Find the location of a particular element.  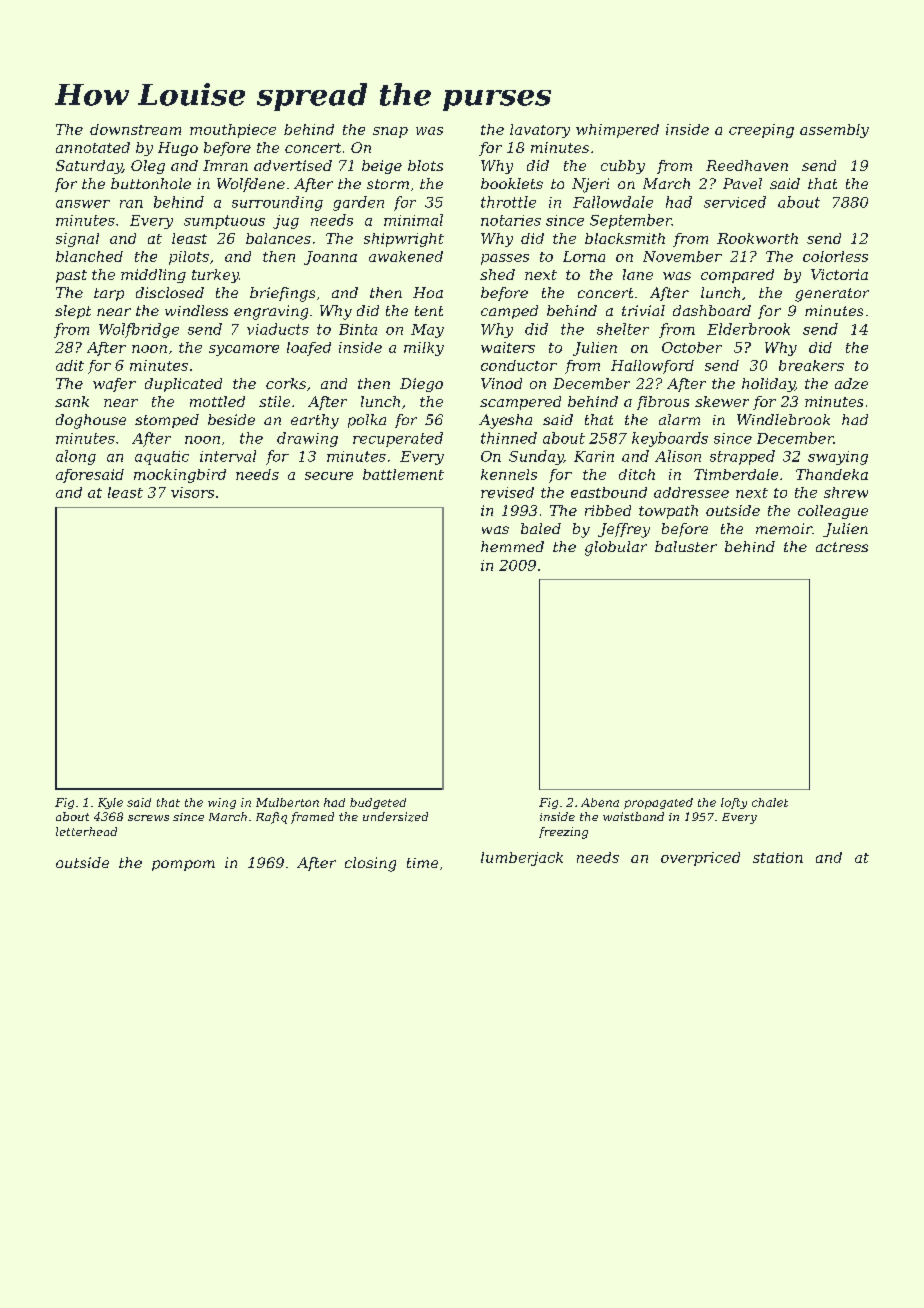

October is located at coordinates (692, 347).
